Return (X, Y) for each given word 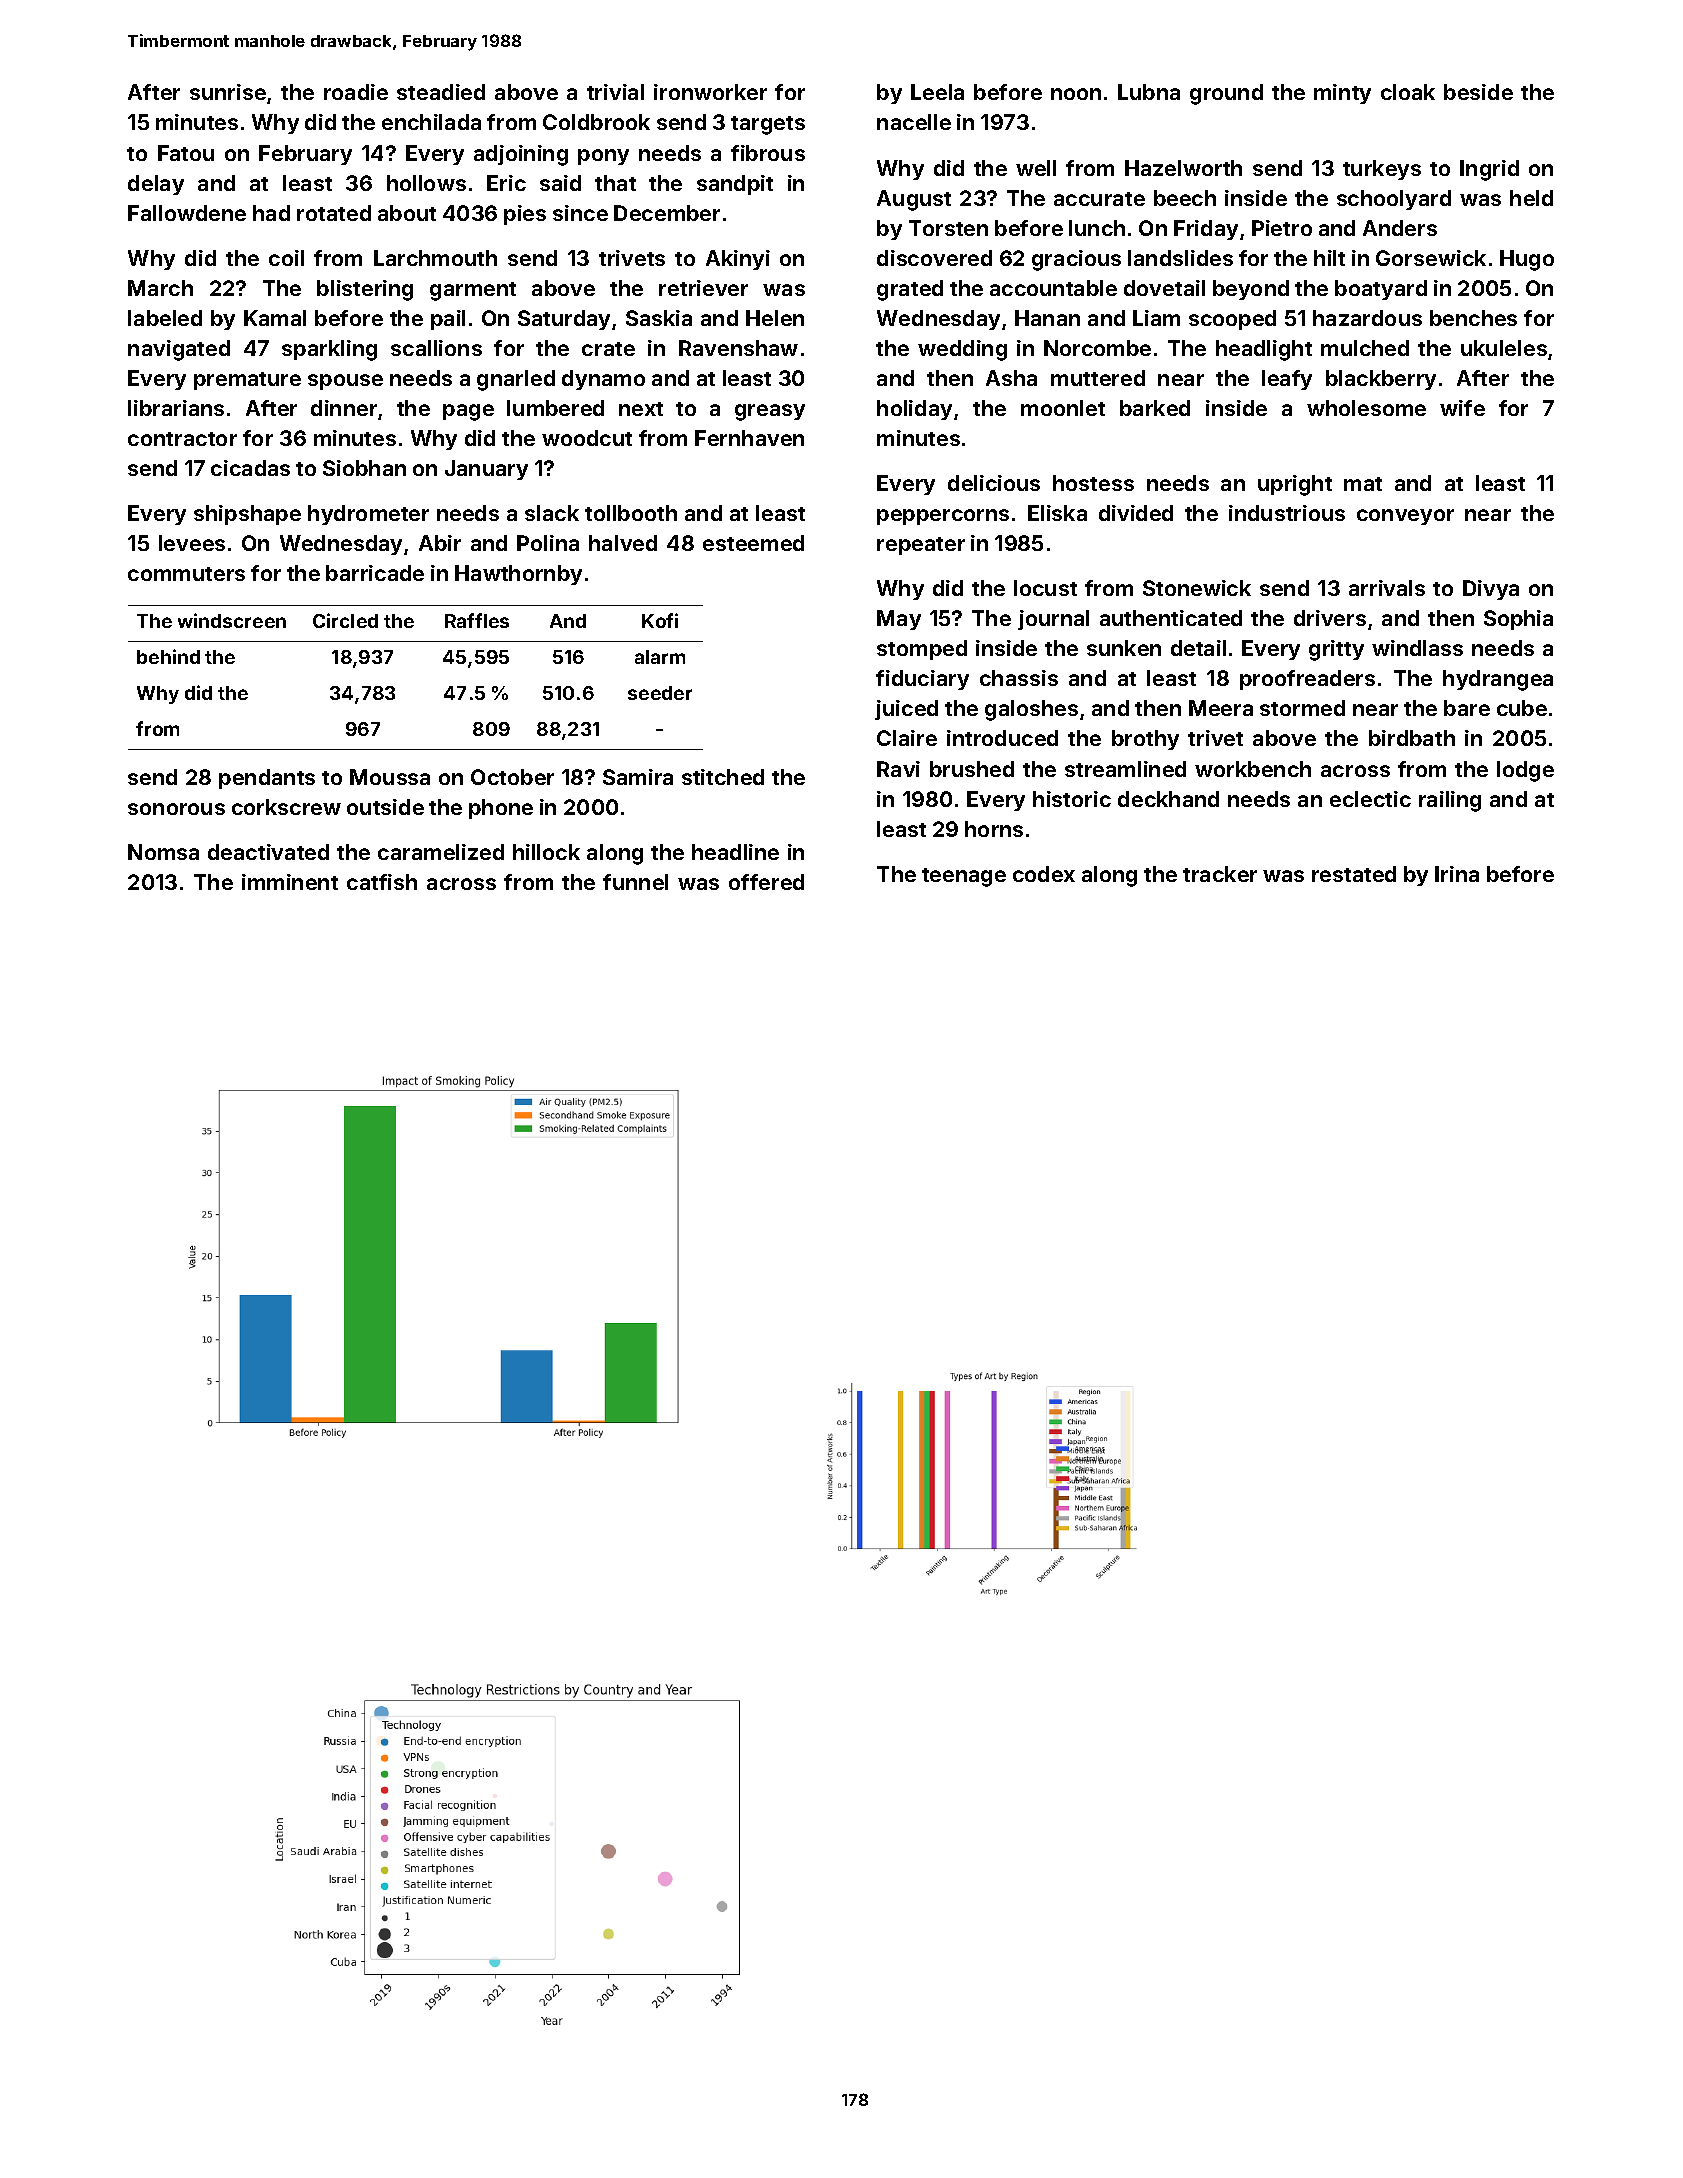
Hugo (1527, 260)
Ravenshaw (738, 348)
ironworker (710, 92)
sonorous (176, 809)
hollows (426, 183)
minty (1342, 94)
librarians (176, 408)
